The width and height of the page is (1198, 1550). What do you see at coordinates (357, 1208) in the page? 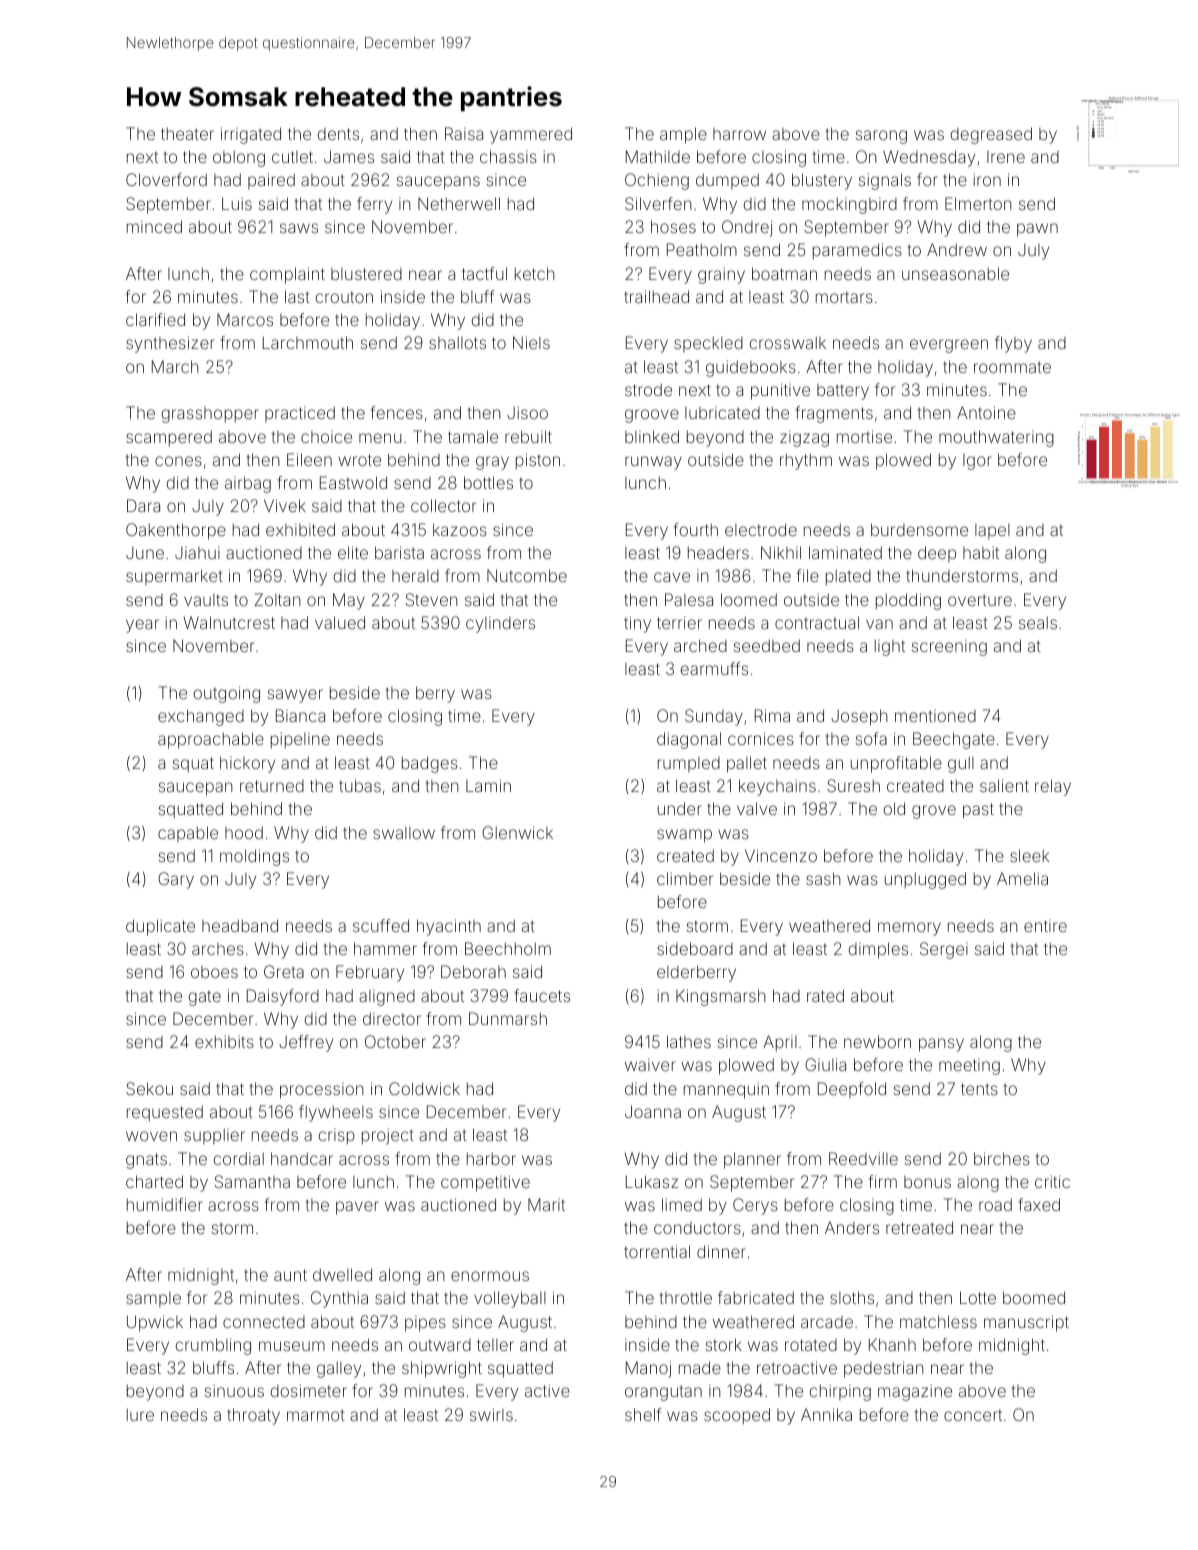
I see `paver` at bounding box center [357, 1208].
